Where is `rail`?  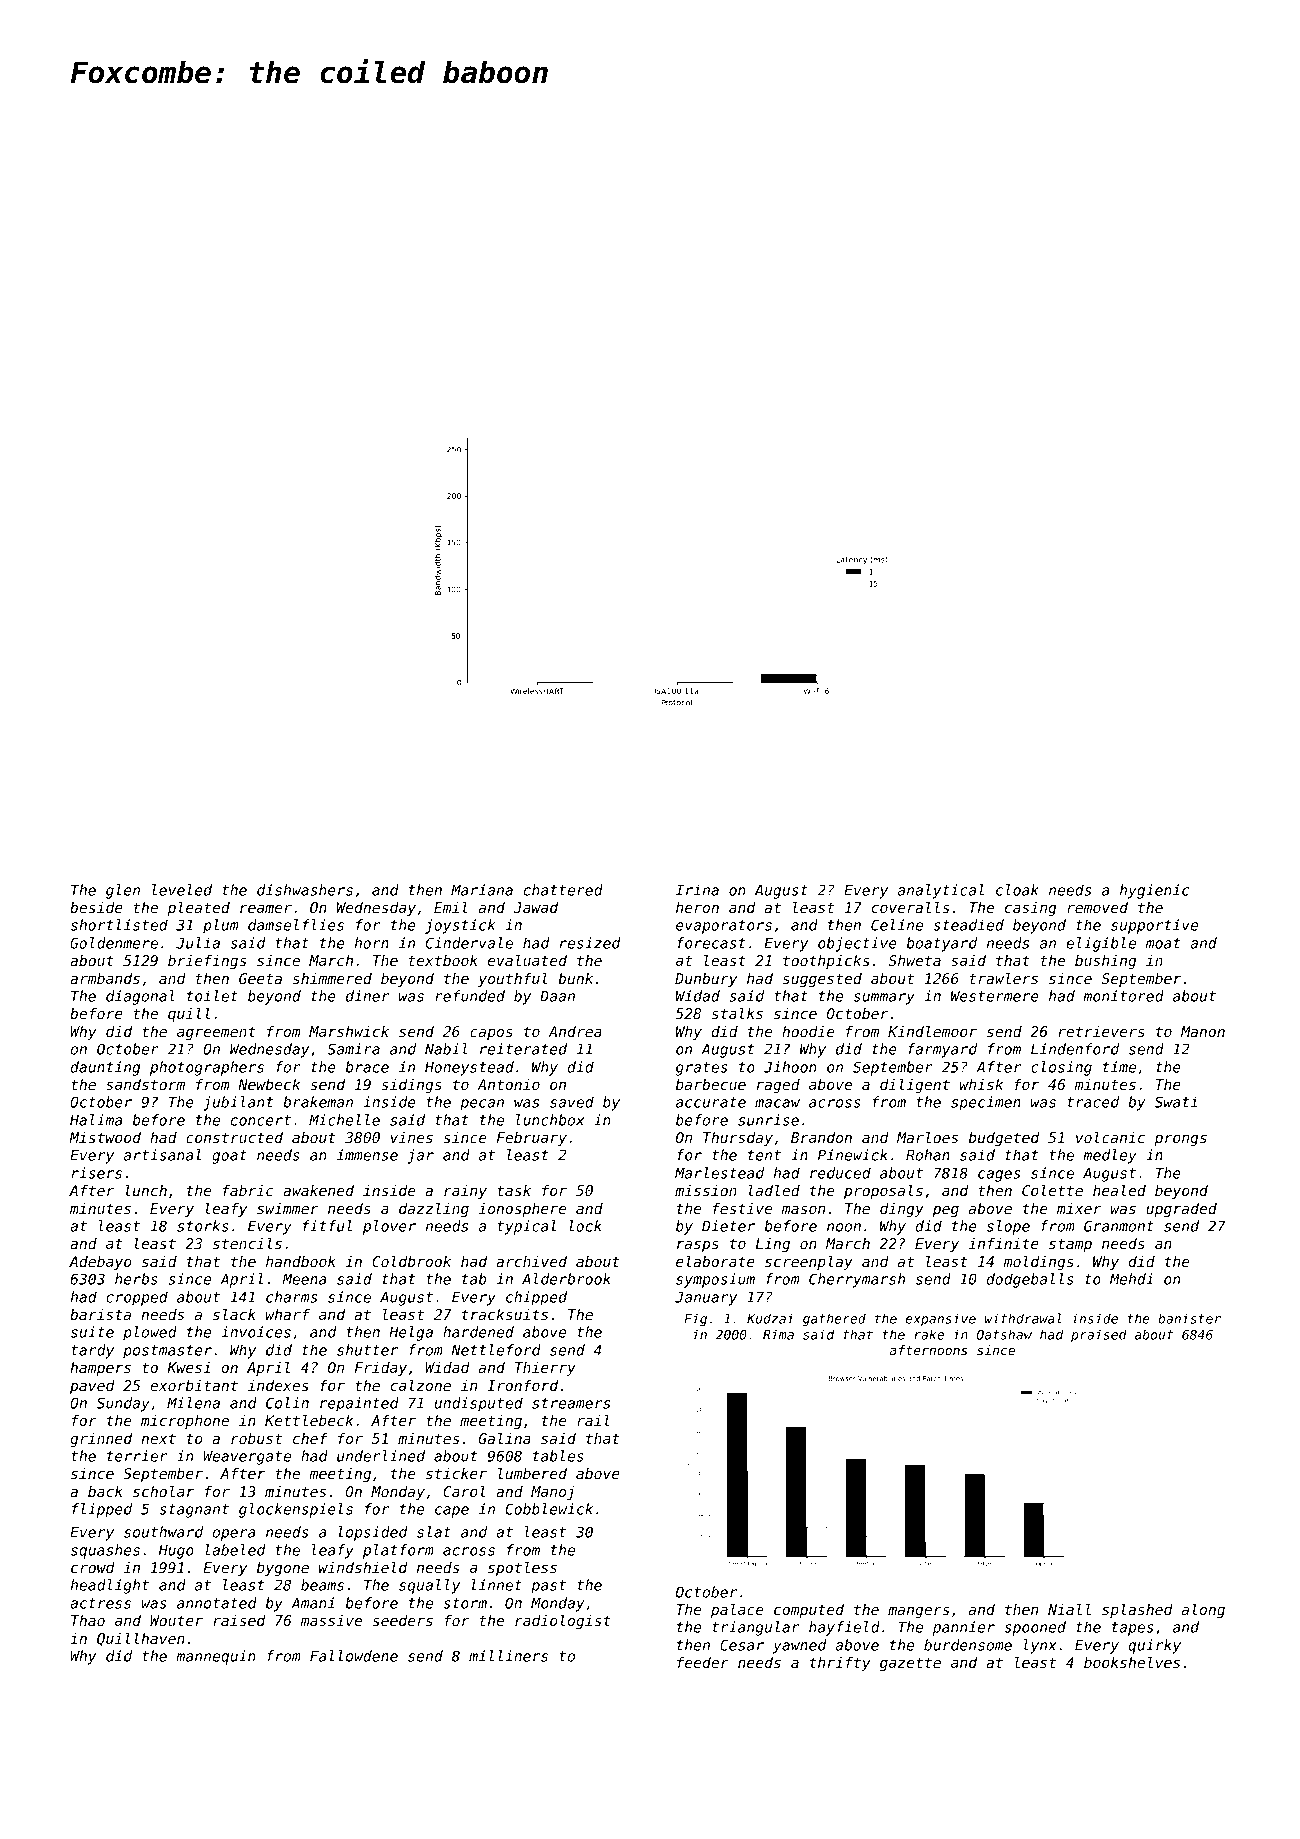 rail is located at coordinates (593, 1420).
